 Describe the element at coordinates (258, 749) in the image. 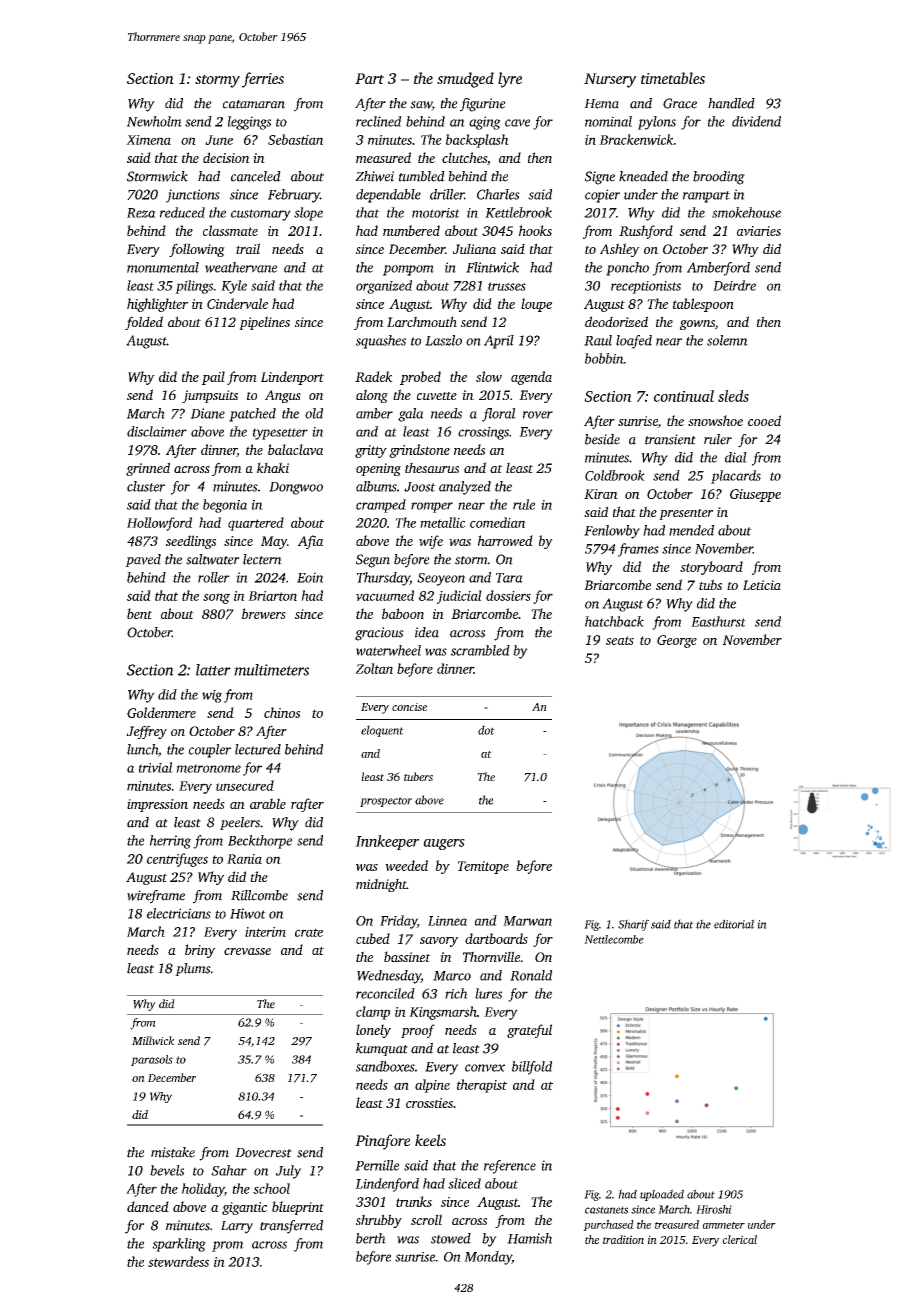

I see `lectured` at that location.
